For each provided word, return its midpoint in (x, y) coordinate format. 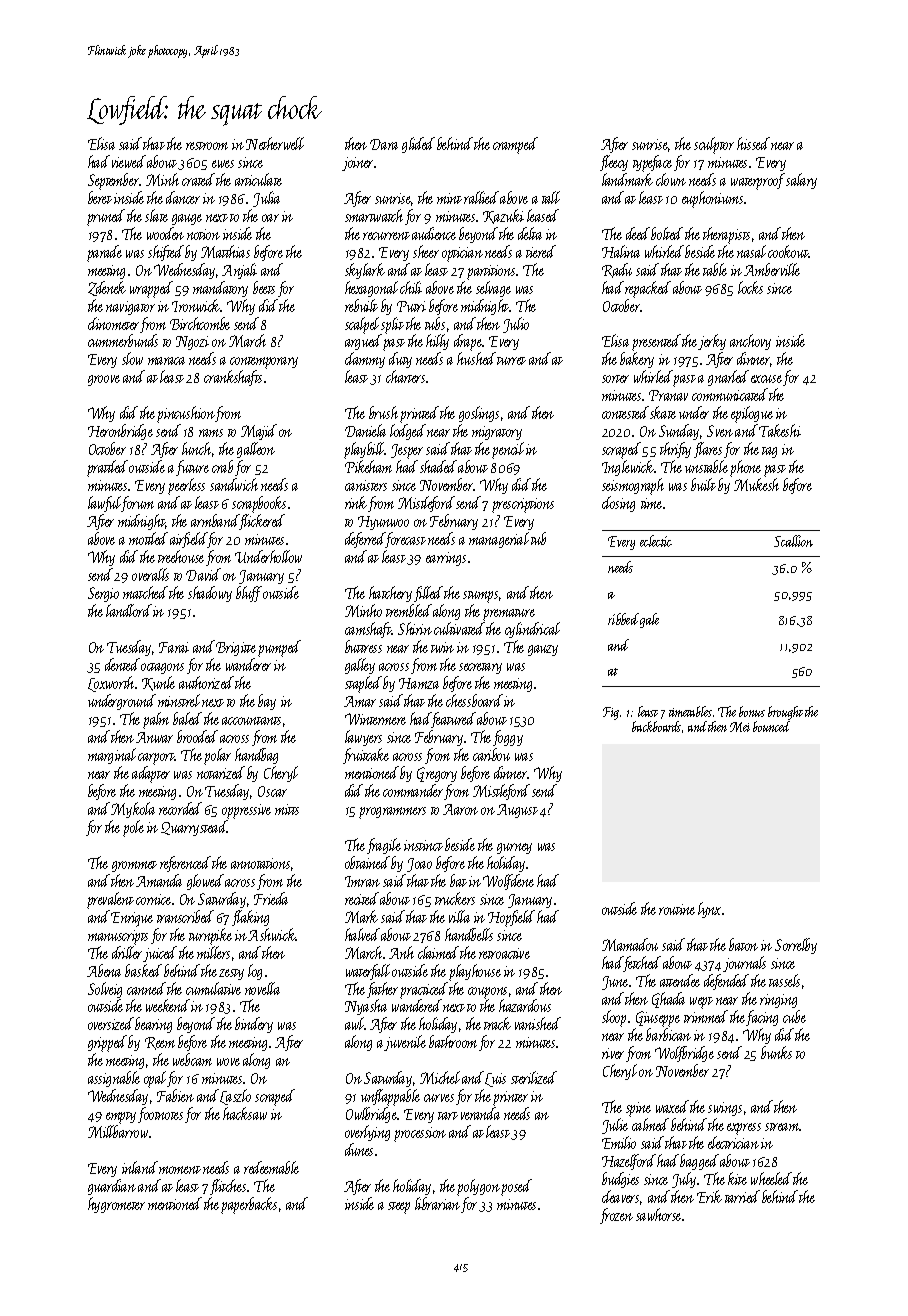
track (497, 1023)
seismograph (633, 486)
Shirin (415, 628)
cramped (515, 145)
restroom (207, 146)
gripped (107, 1043)
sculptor (714, 145)
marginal (112, 756)
